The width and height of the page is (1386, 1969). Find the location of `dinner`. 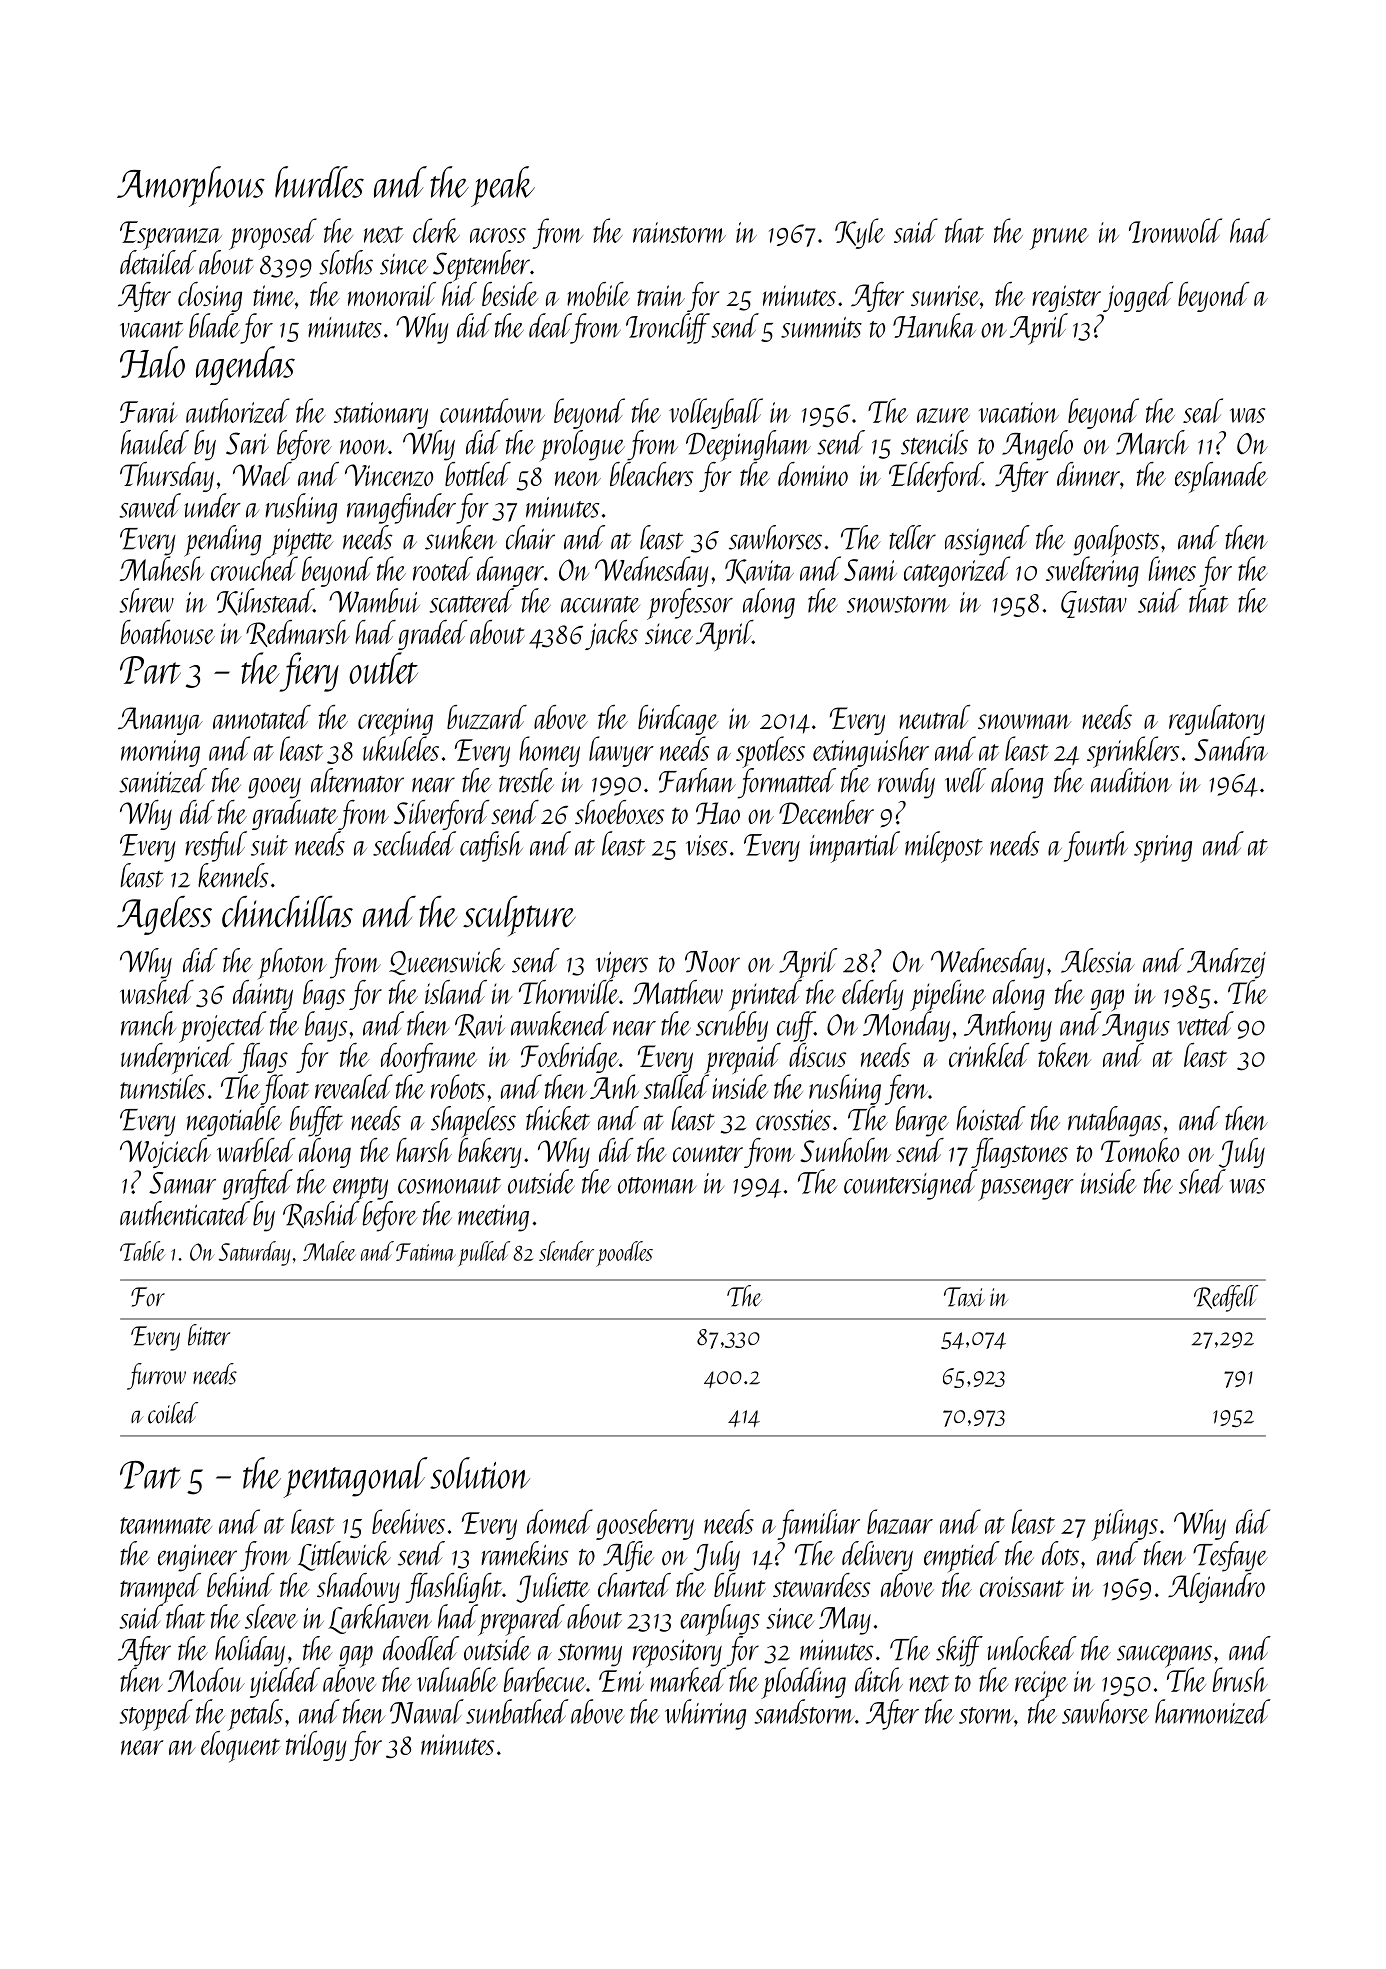

dinner is located at coordinates (1088, 474).
